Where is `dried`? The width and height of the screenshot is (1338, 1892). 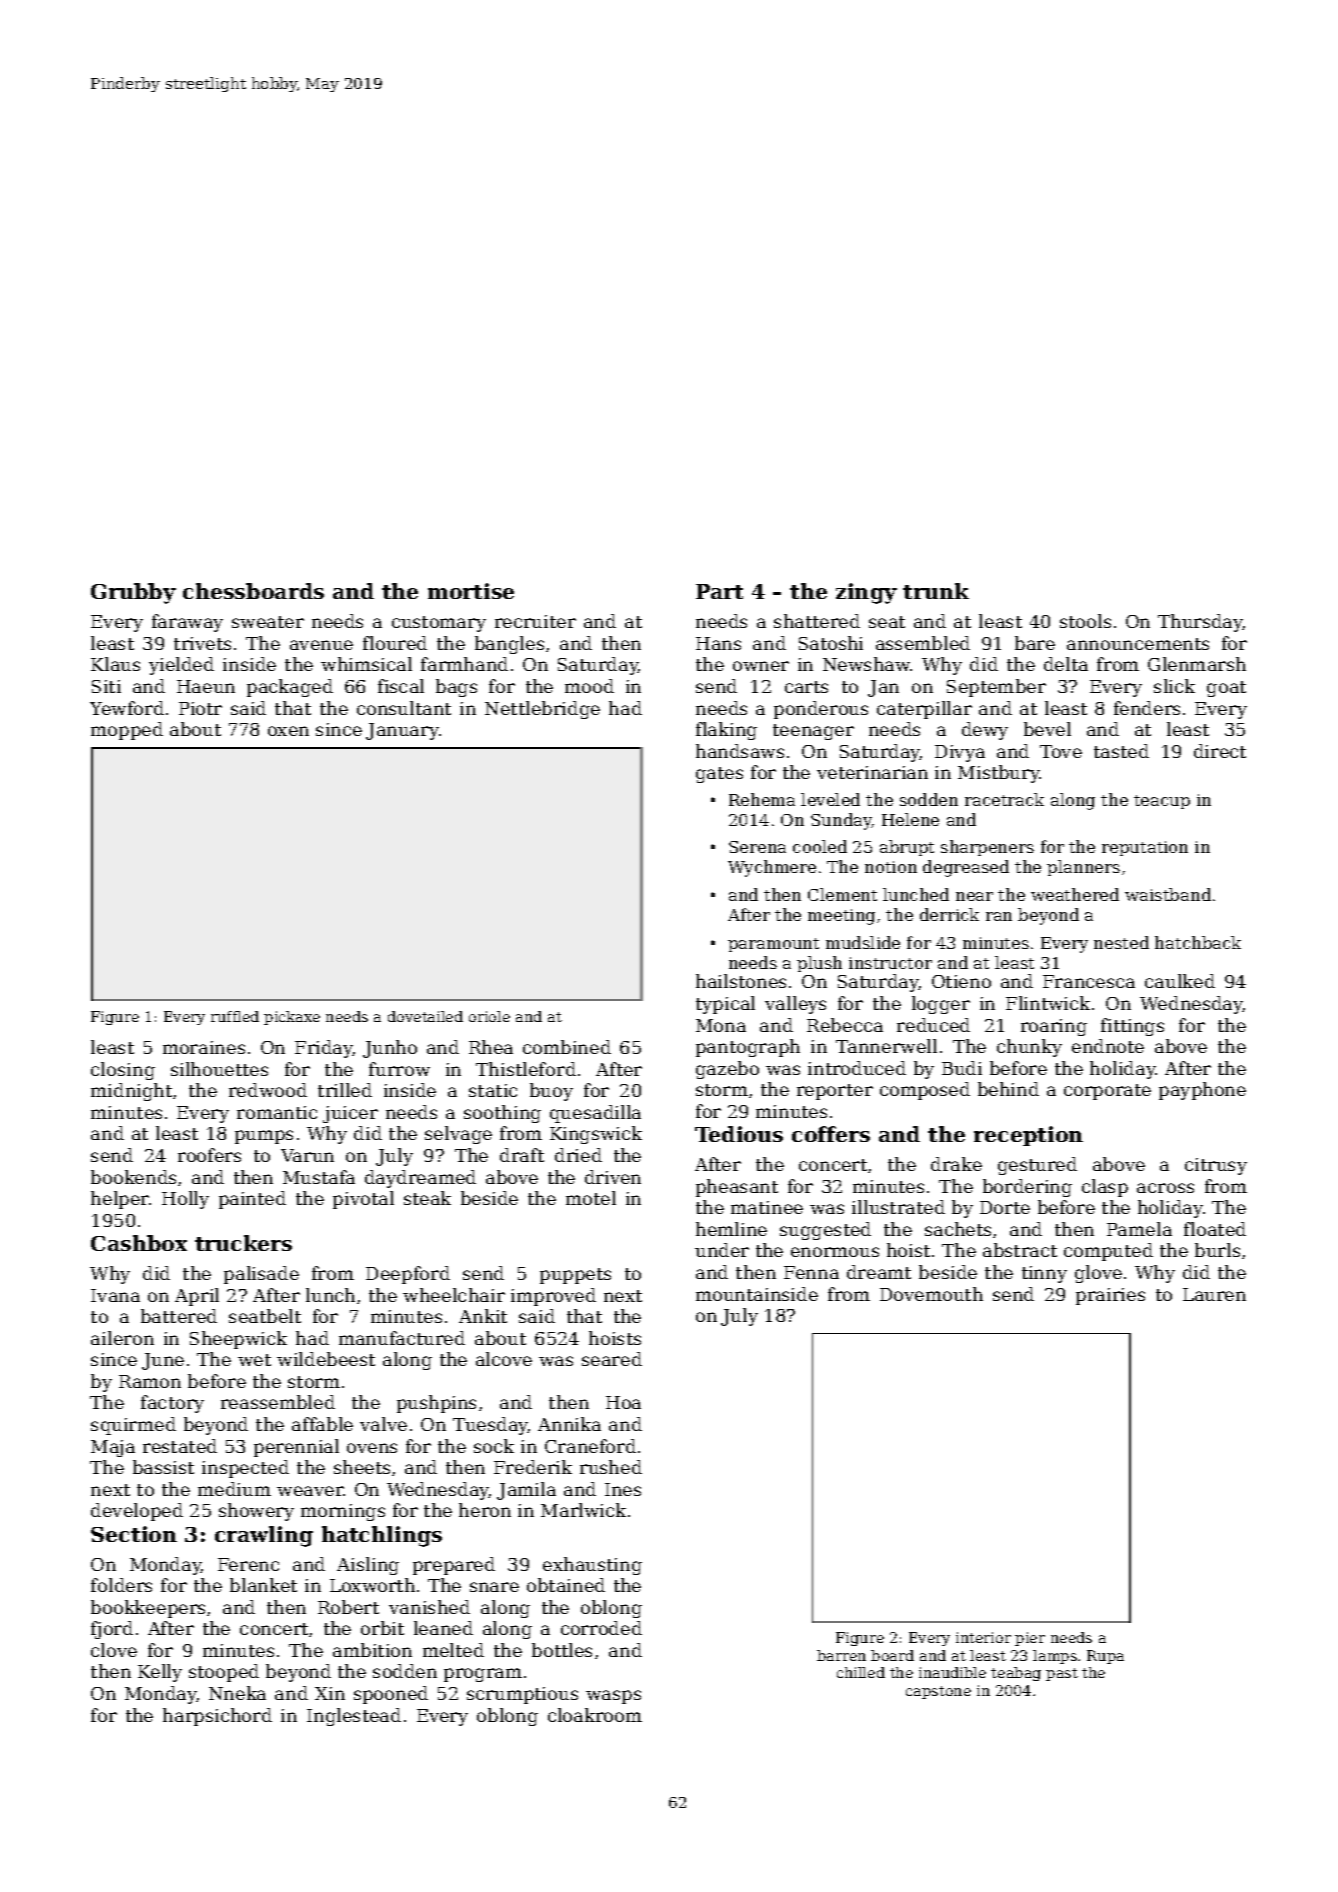 dried is located at coordinates (578, 1155).
